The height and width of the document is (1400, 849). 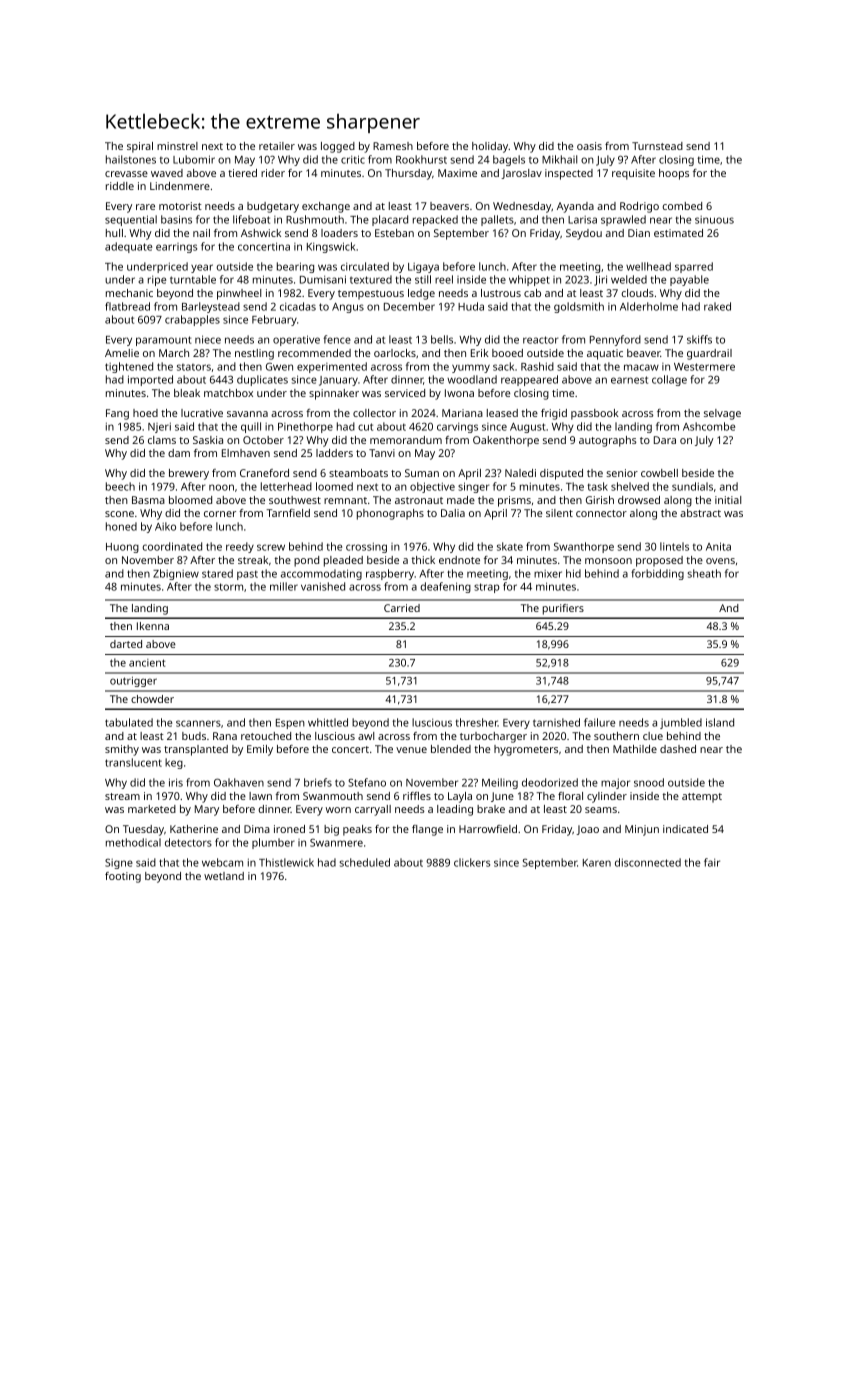 I want to click on hailstones, so click(x=131, y=159).
